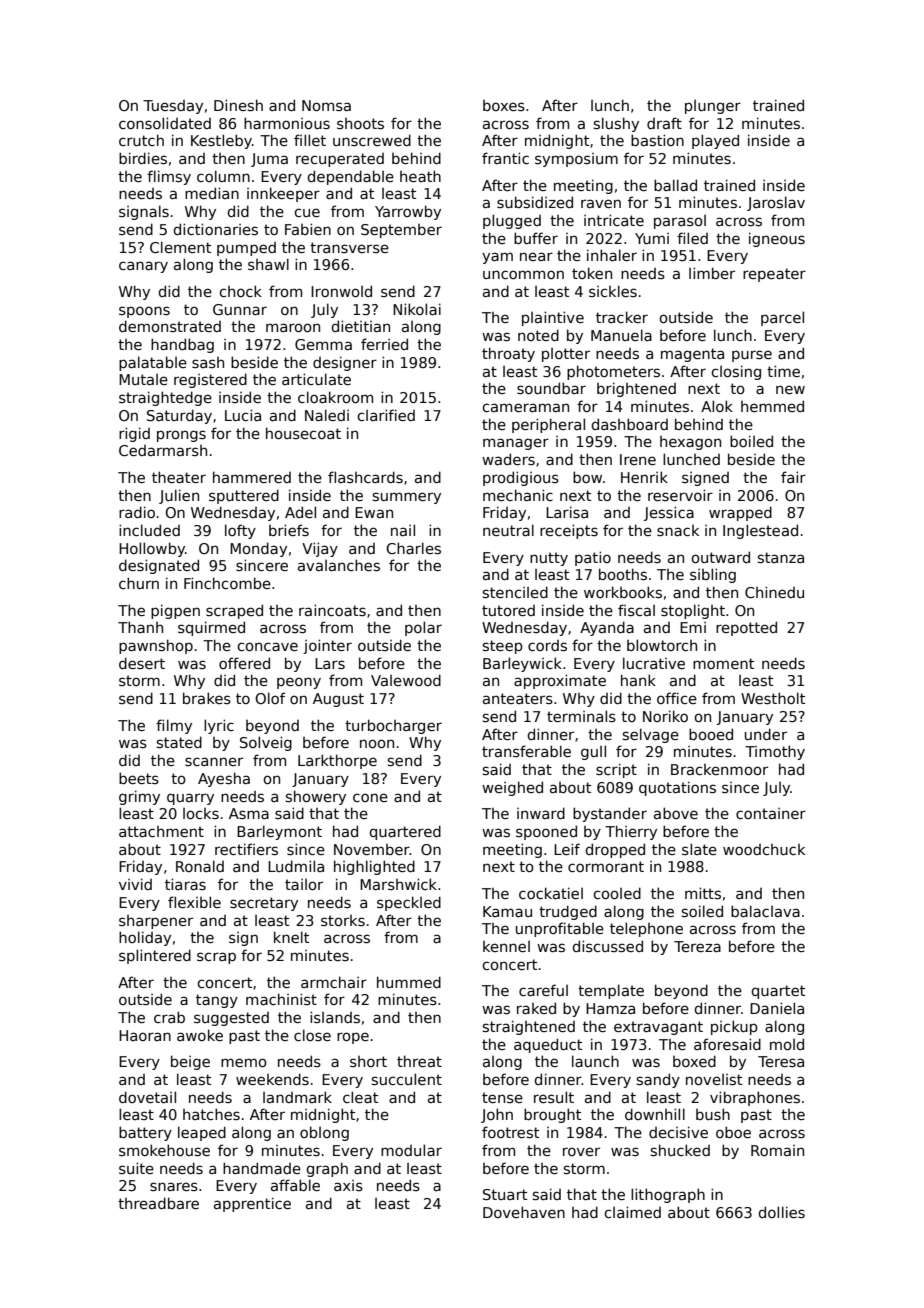 The width and height of the screenshot is (924, 1308). What do you see at coordinates (266, 743) in the screenshot?
I see `Solveig` at bounding box center [266, 743].
